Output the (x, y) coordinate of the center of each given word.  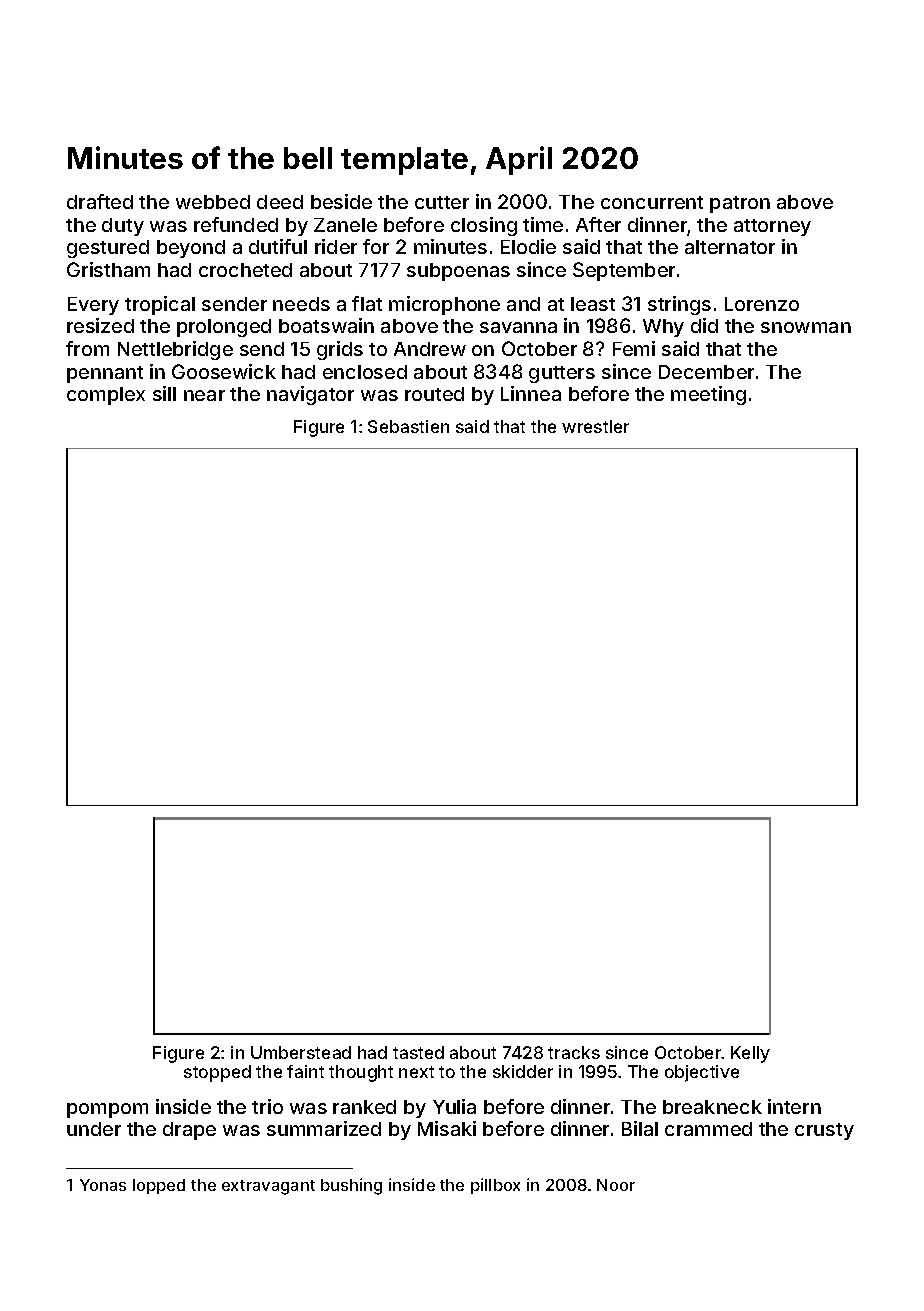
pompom (107, 1110)
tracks (574, 1052)
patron (740, 204)
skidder (523, 1071)
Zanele (345, 225)
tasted (418, 1052)
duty (123, 227)
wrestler (595, 426)
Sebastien (408, 426)
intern (794, 1106)
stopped (217, 1073)
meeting (708, 395)
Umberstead (301, 1052)
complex (106, 396)
